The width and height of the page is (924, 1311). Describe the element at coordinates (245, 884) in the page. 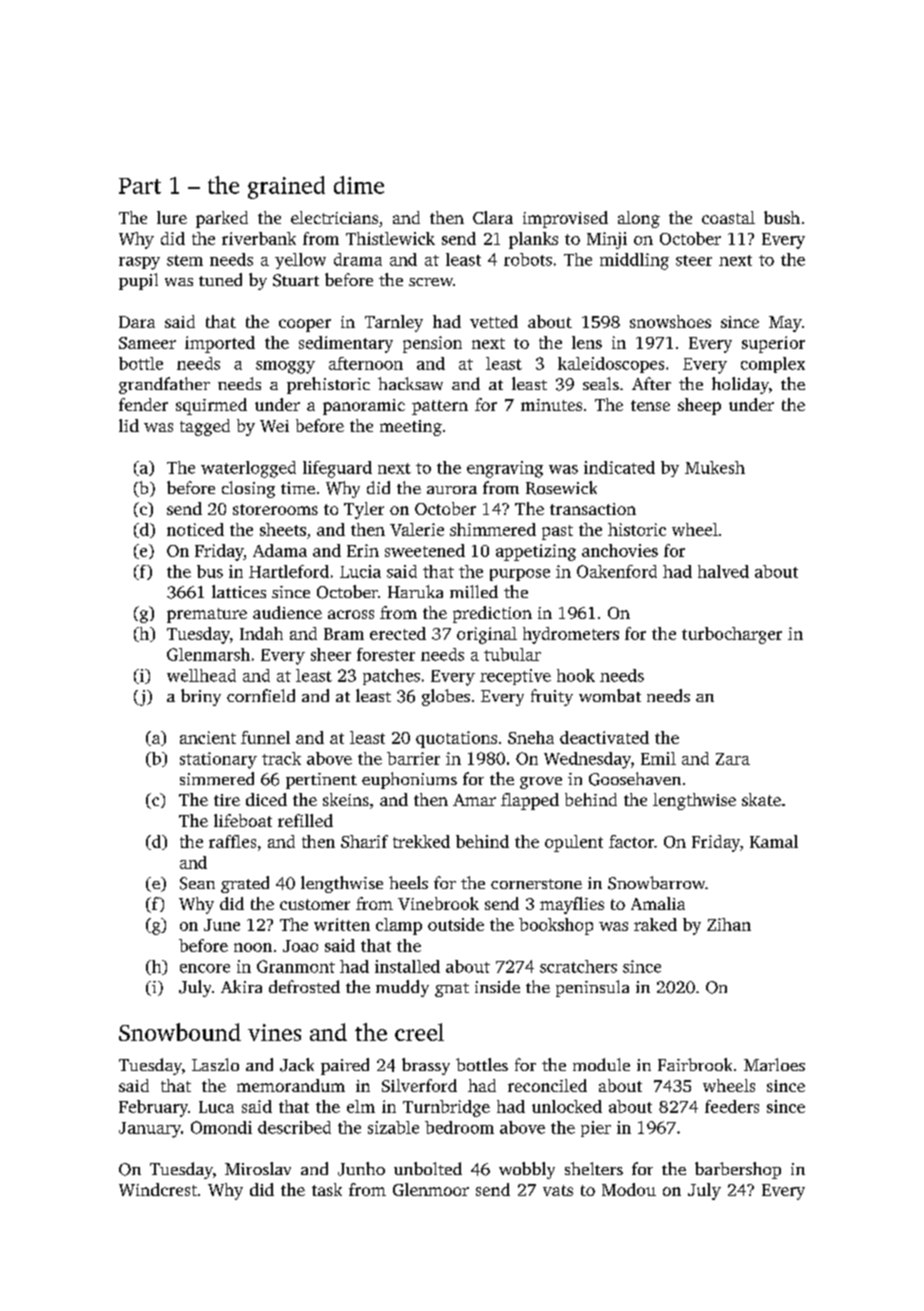

I see `grated` at that location.
